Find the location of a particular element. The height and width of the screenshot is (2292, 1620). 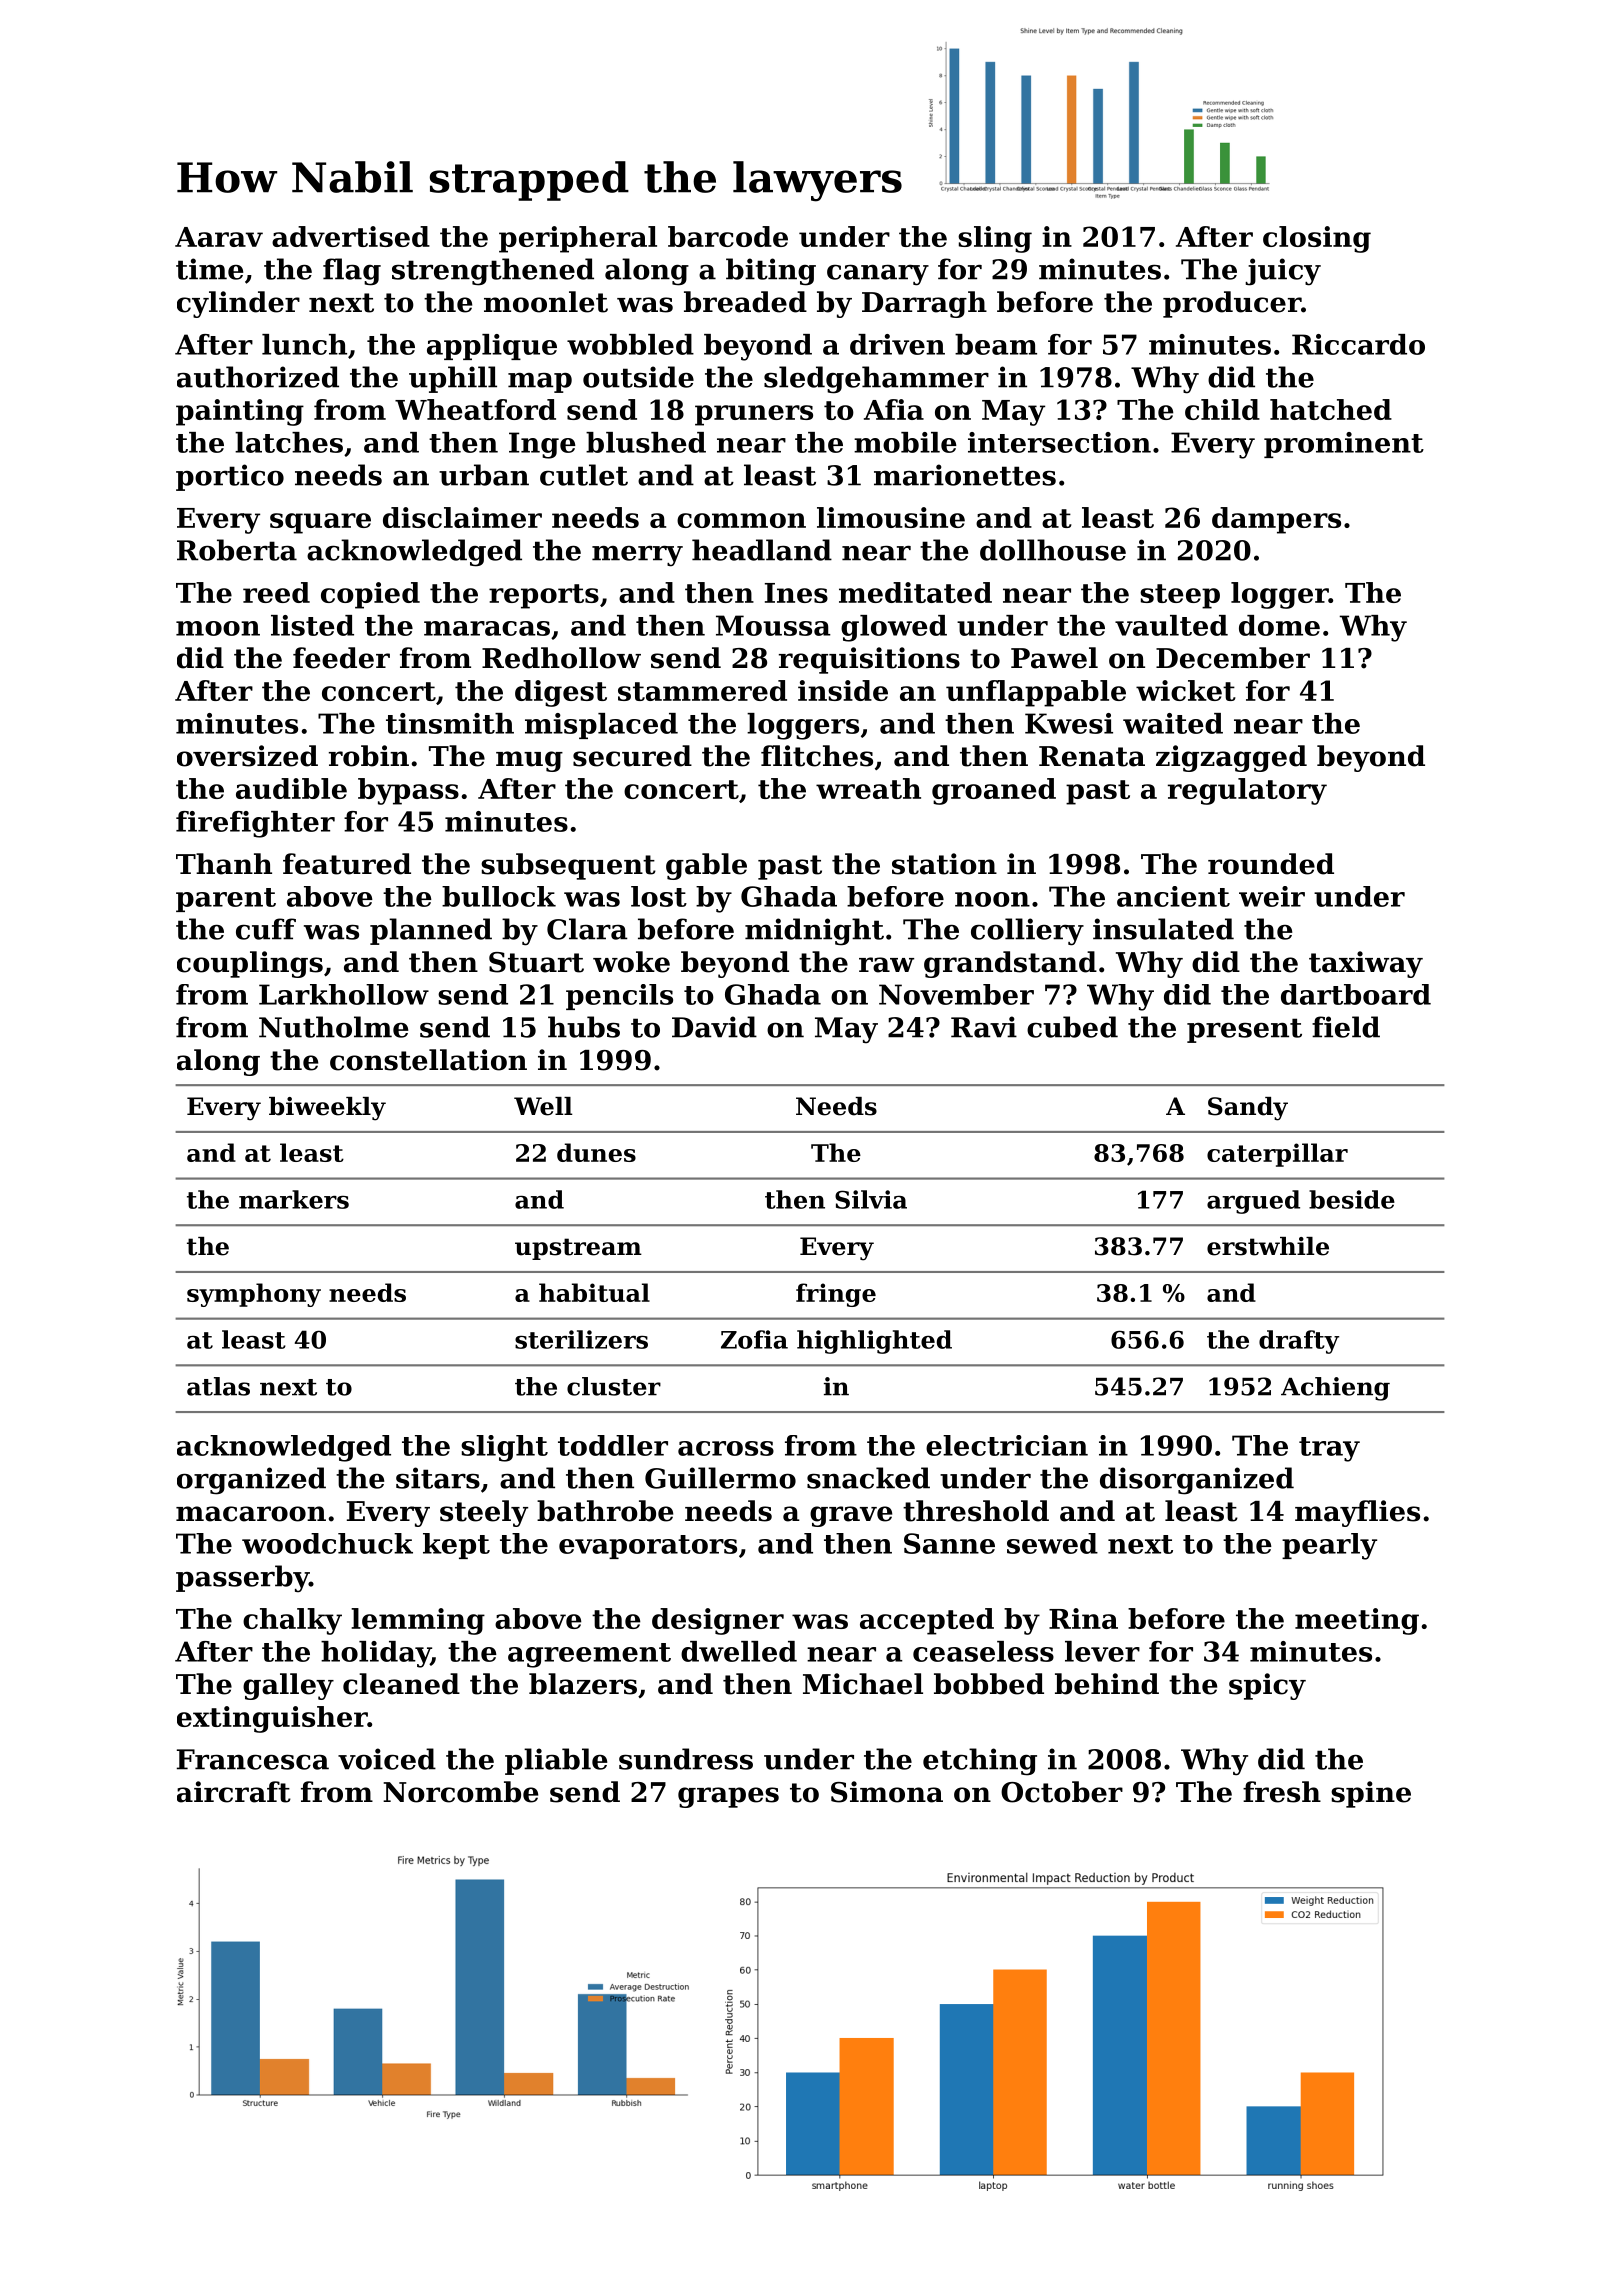

intersection is located at coordinates (1059, 442).
